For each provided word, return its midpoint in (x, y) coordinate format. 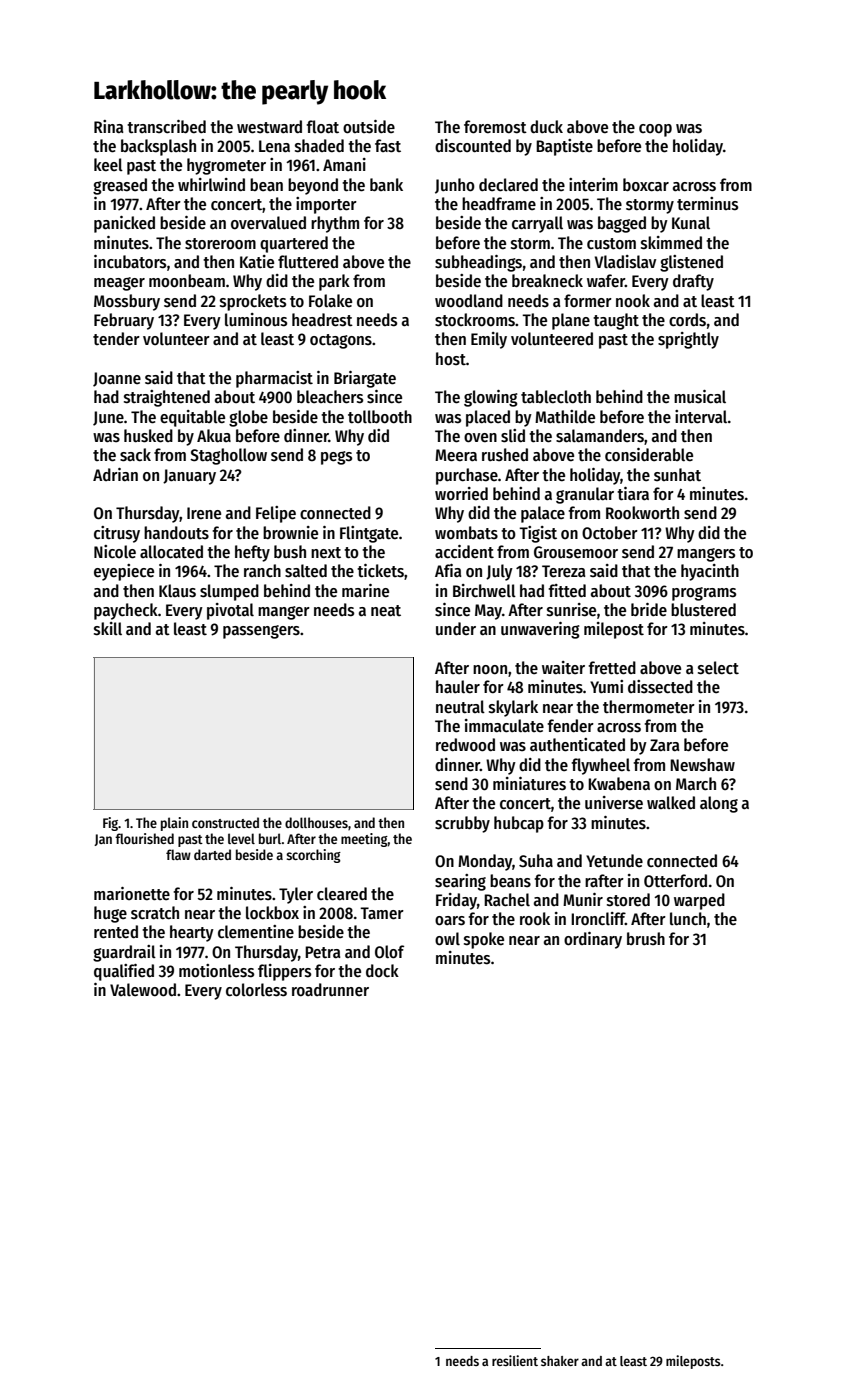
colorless (256, 990)
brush (646, 939)
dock (382, 971)
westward (269, 127)
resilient (515, 1360)
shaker (560, 1361)
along (719, 804)
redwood (465, 745)
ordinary (593, 940)
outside (369, 127)
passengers (261, 632)
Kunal (691, 222)
